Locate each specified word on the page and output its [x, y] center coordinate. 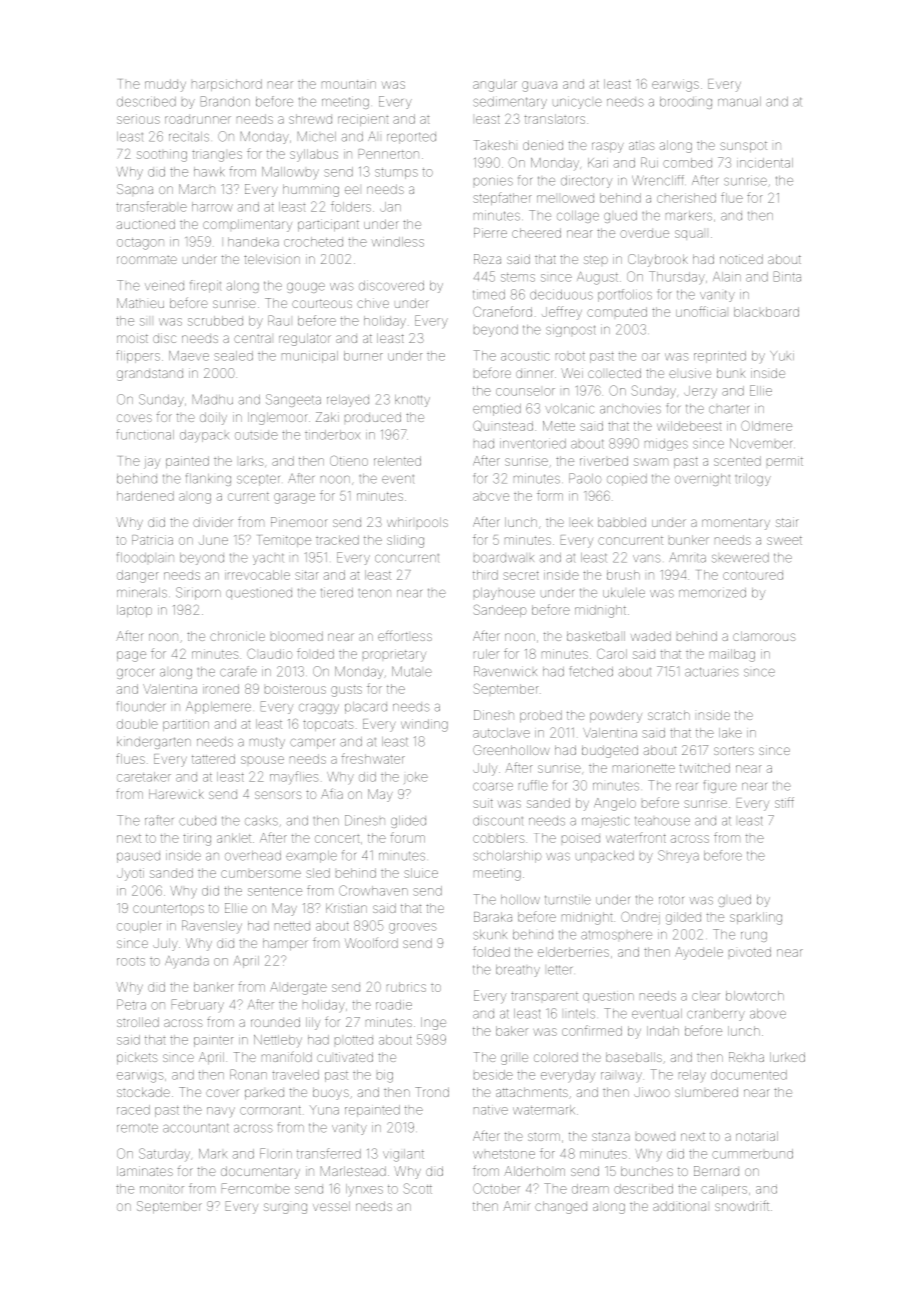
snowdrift [742, 1205]
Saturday [164, 1155]
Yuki [782, 356]
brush [623, 575]
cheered [536, 233]
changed [561, 1207]
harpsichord [227, 85]
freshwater [373, 758]
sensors [278, 795]
